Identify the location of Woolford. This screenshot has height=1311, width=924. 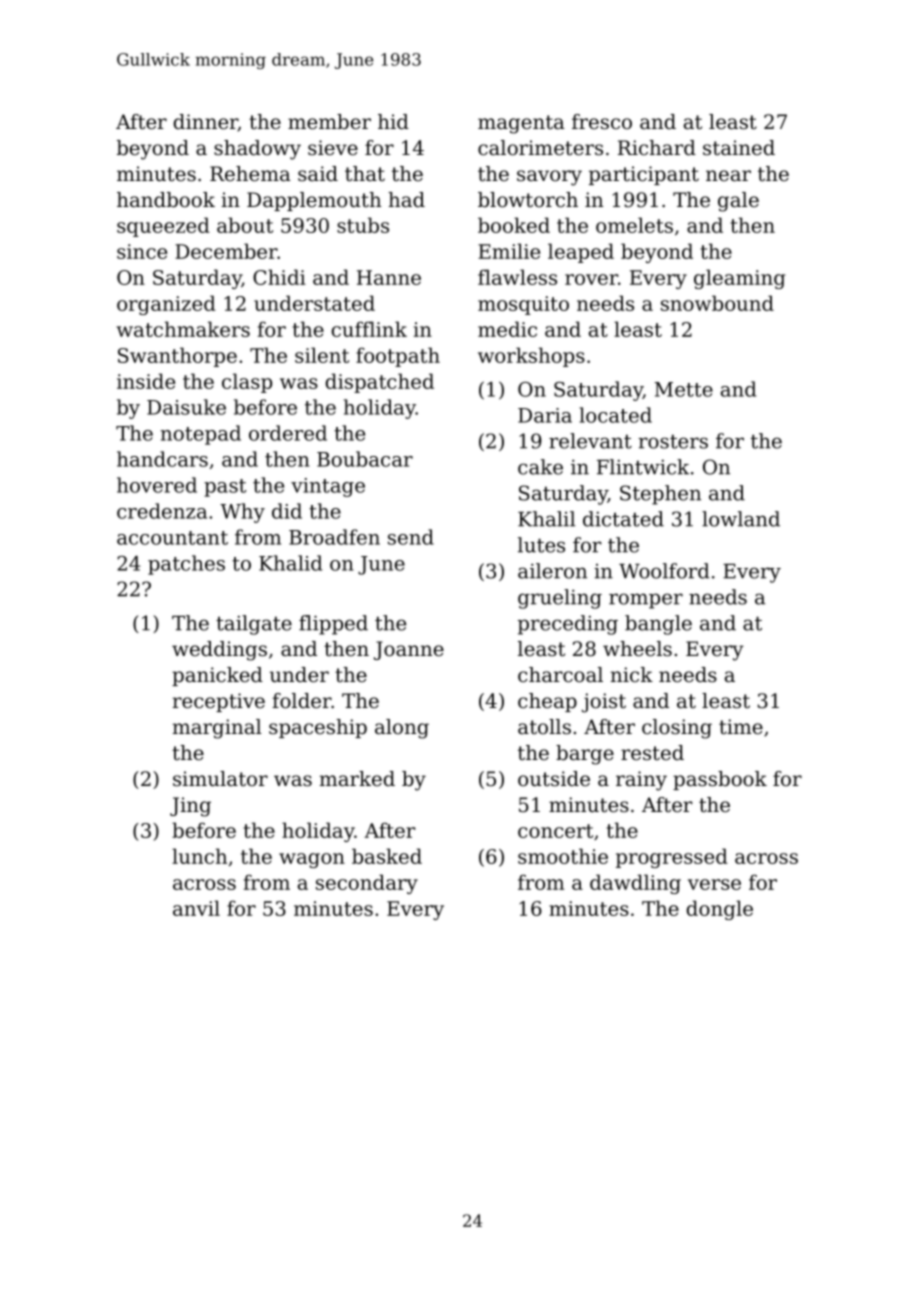
(664, 571).
